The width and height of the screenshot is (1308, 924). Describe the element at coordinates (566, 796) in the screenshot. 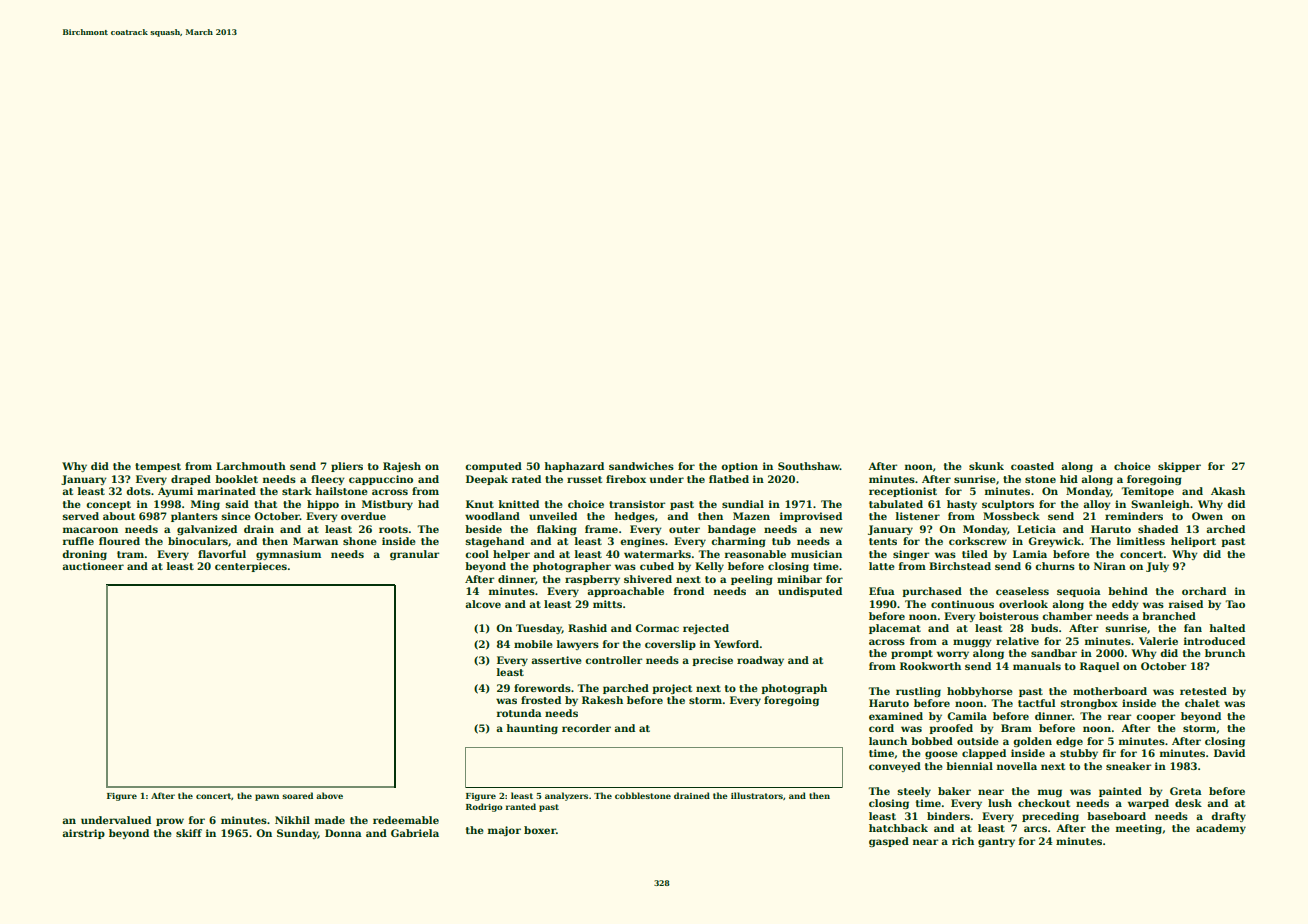

I see `analyzers` at that location.
